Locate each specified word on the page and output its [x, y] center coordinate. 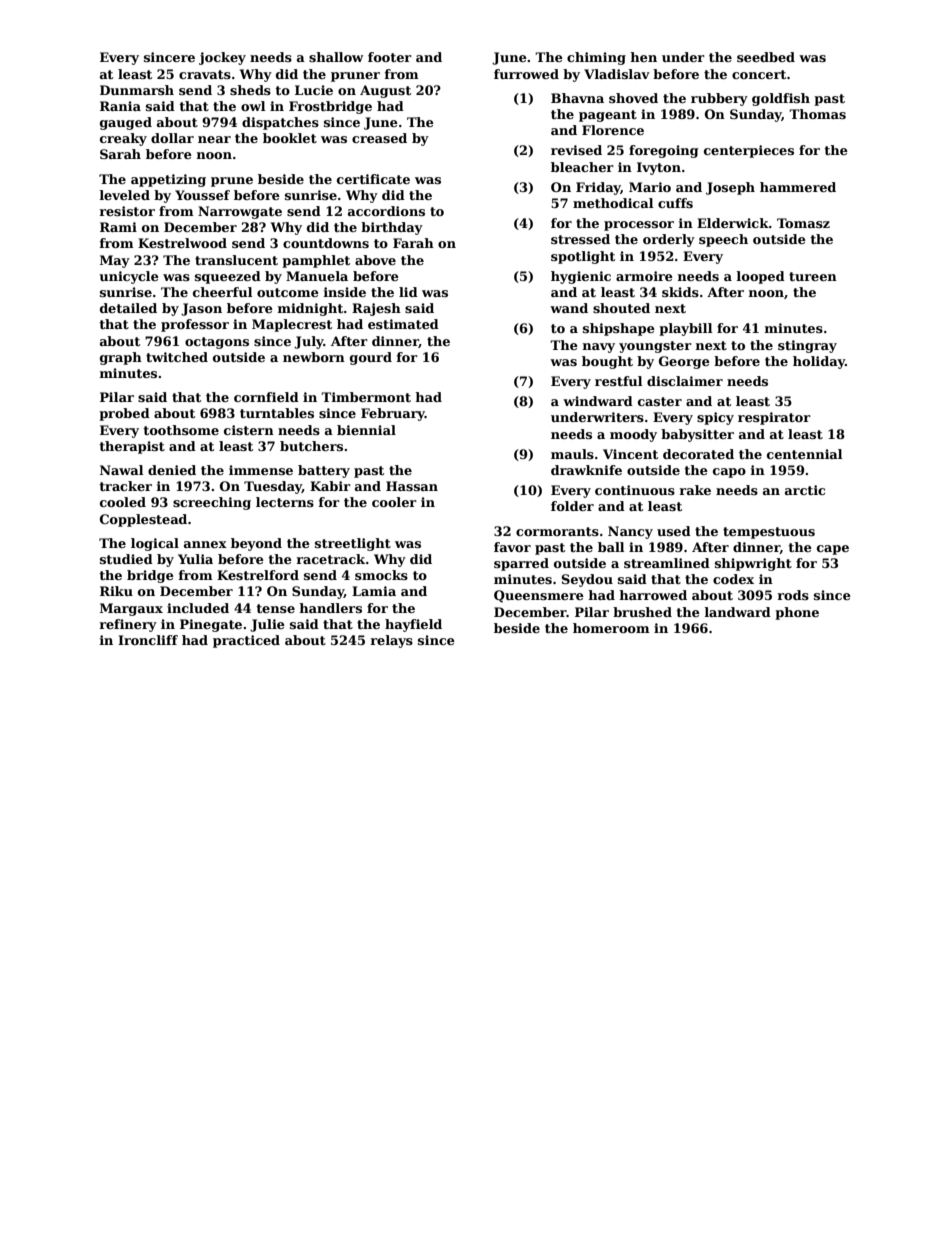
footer [390, 57]
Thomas [817, 114]
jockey [222, 58]
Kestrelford [258, 575]
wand [569, 308]
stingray [807, 346]
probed [124, 414]
